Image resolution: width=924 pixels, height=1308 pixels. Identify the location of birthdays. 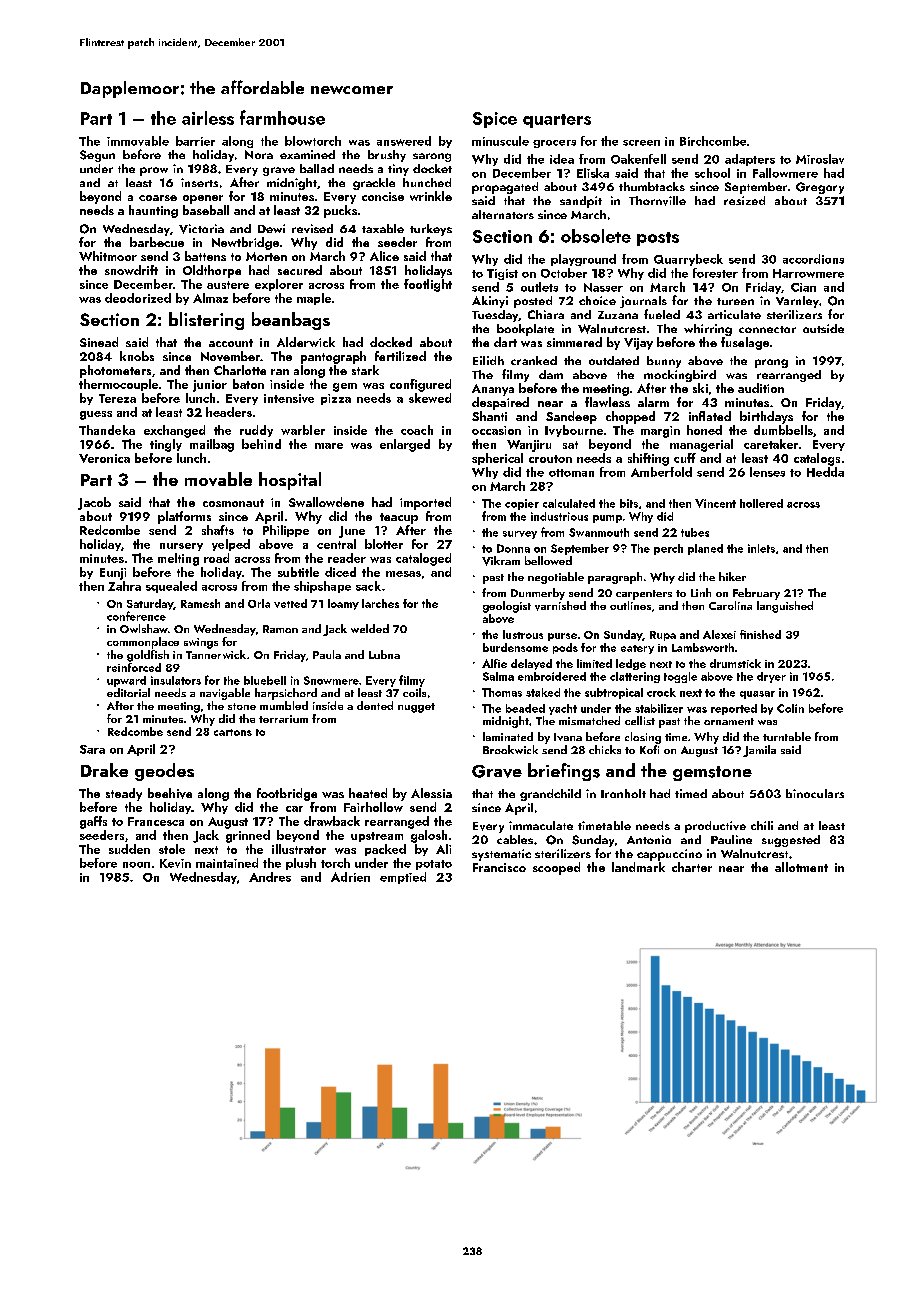
(766, 417).
